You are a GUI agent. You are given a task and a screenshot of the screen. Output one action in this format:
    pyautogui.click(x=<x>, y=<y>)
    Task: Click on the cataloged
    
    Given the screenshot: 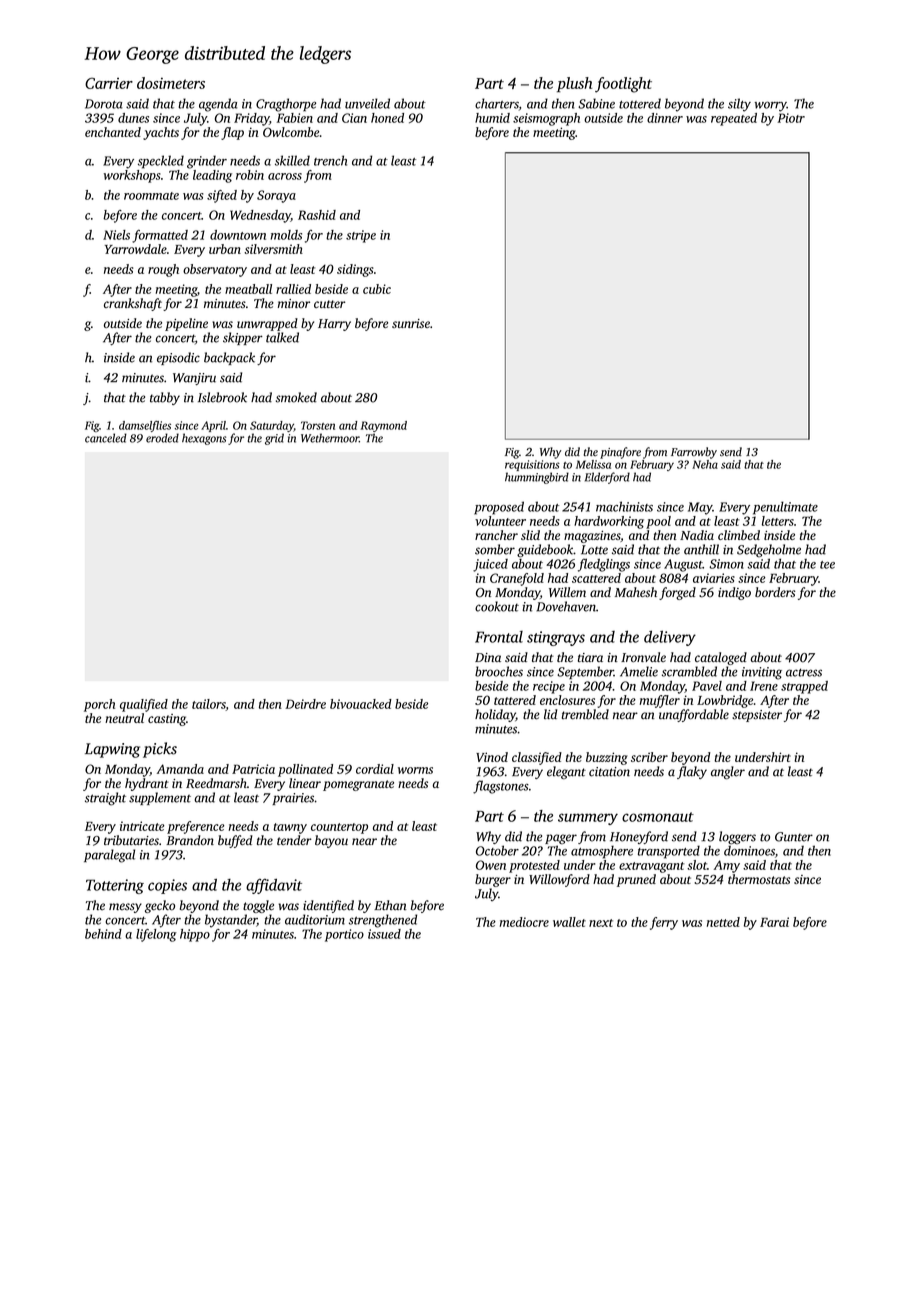 What is the action you would take?
    pyautogui.click(x=721, y=658)
